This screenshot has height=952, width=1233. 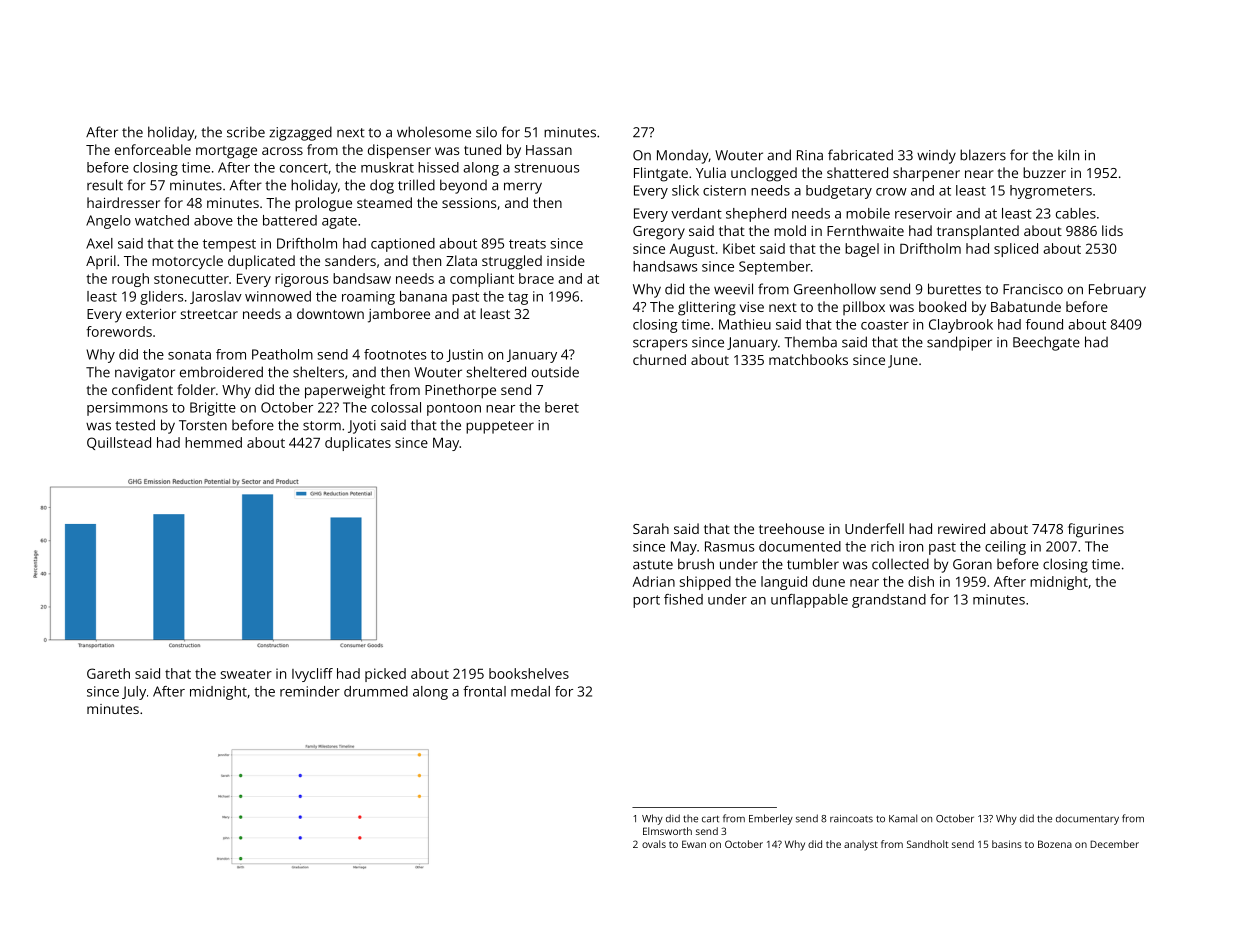 What do you see at coordinates (358, 444) in the screenshot?
I see `duplicates` at bounding box center [358, 444].
